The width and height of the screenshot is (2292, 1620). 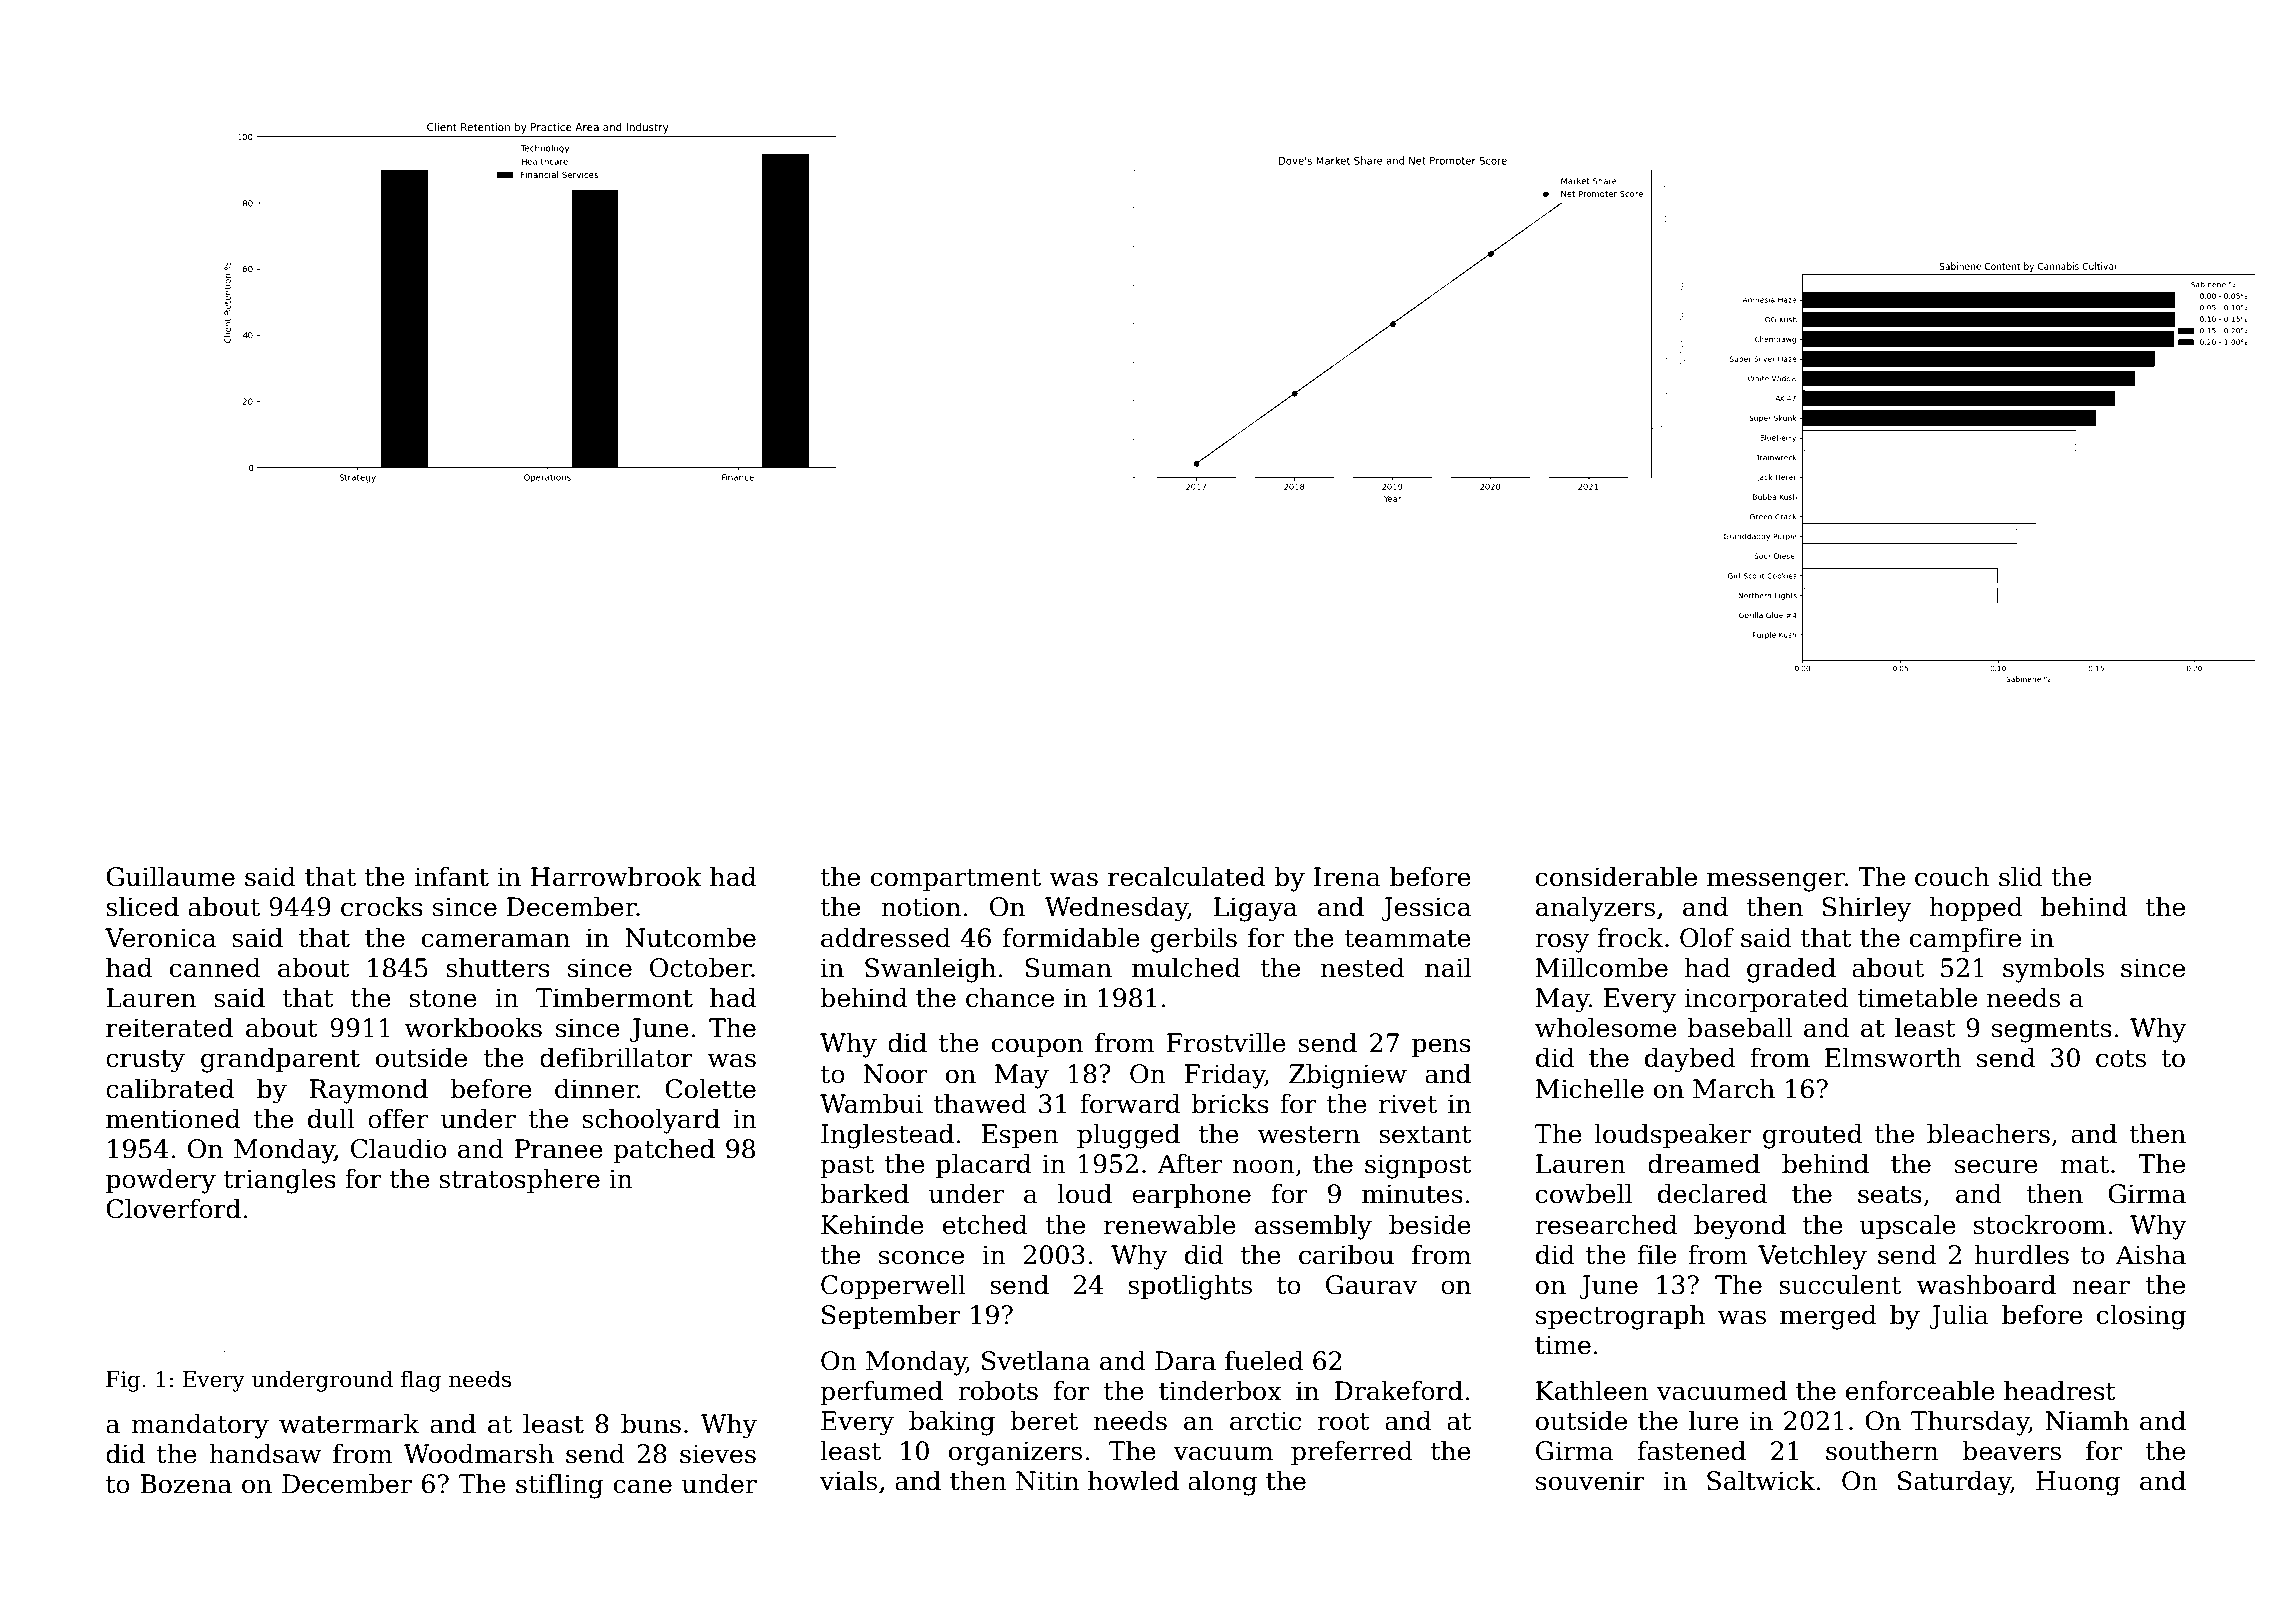 I want to click on schoolyard, so click(x=651, y=1121).
